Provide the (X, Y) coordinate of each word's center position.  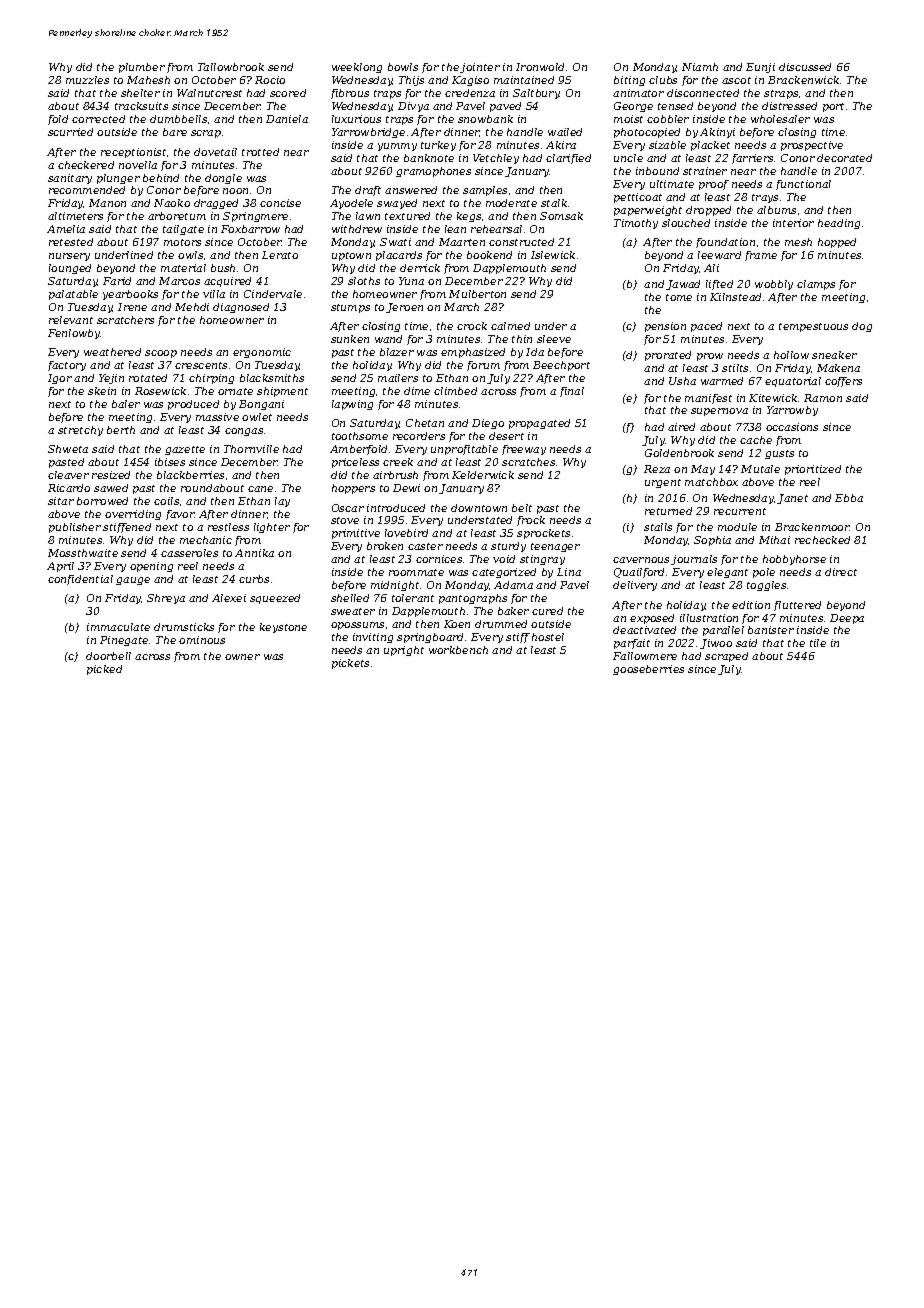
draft (368, 191)
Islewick (553, 255)
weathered (112, 352)
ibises (170, 462)
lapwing (352, 405)
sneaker (834, 355)
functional (803, 185)
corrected (98, 119)
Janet (792, 499)
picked (104, 670)
